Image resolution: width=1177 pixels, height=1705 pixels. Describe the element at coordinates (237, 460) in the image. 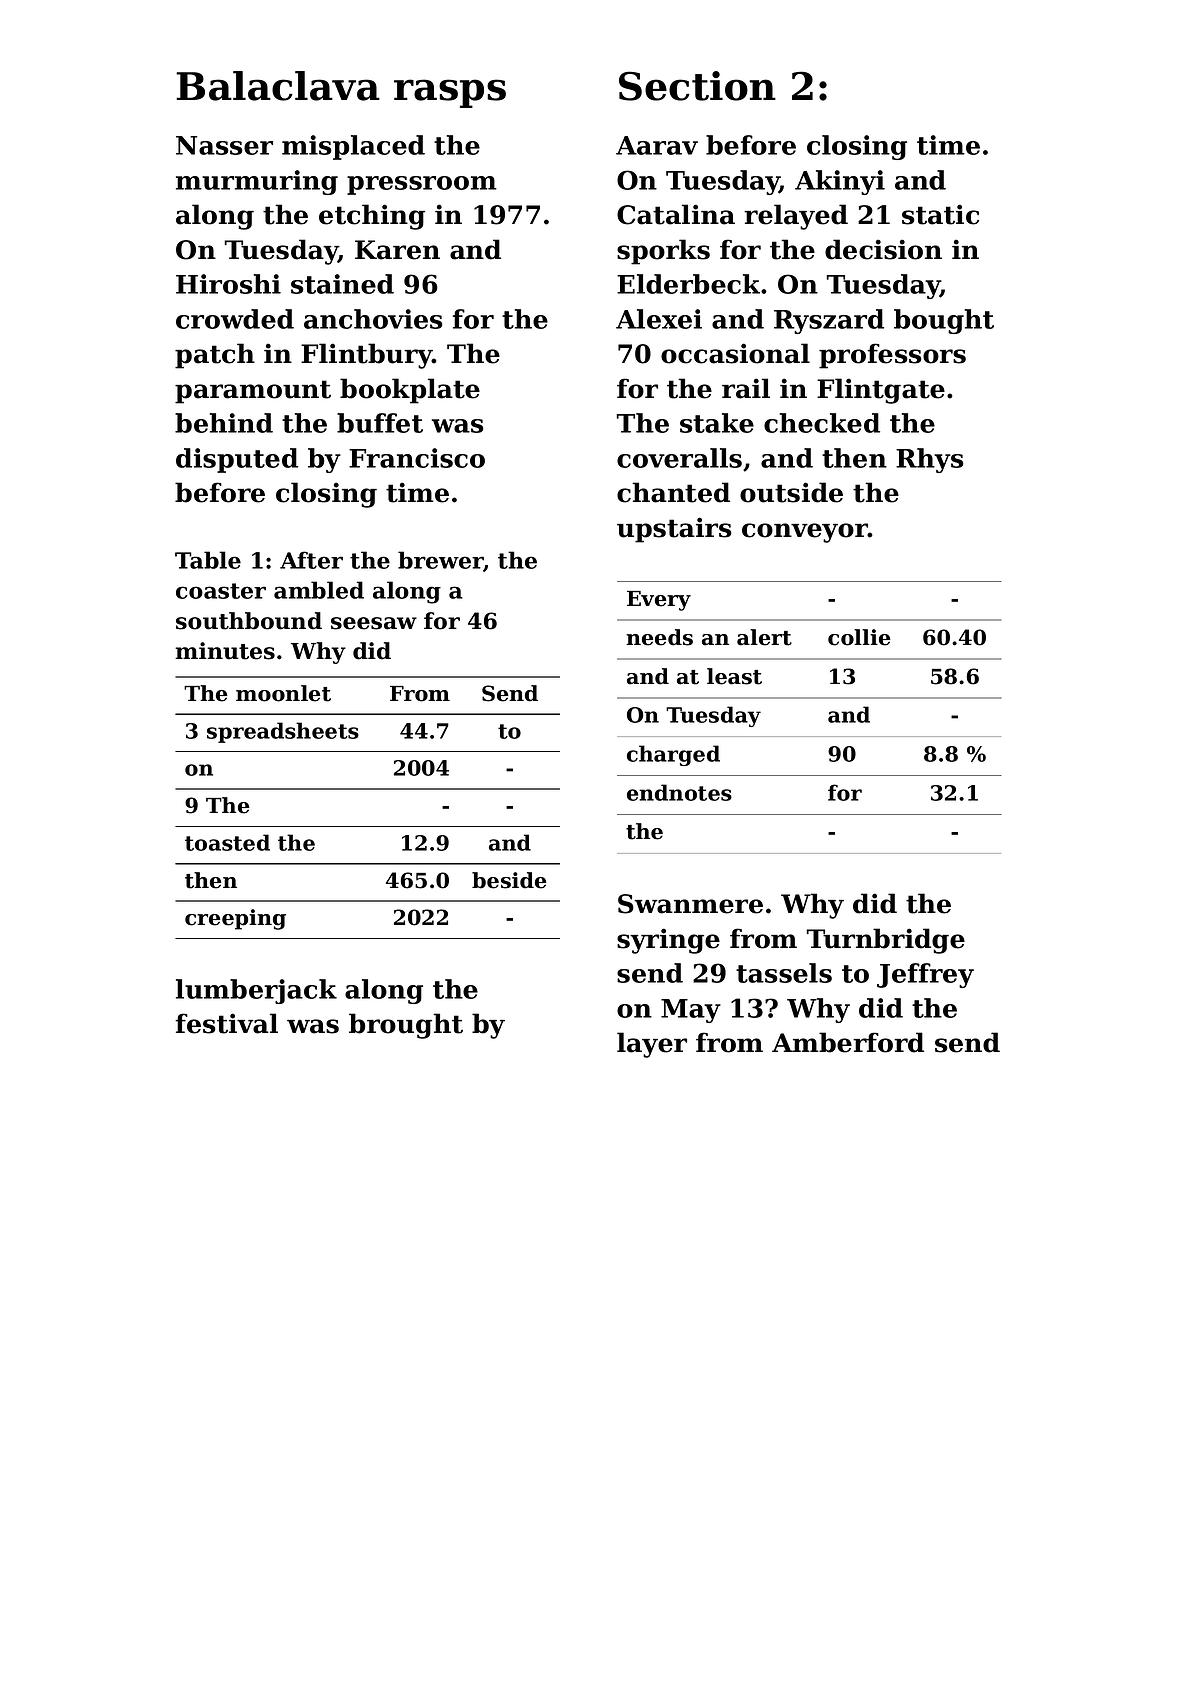

I see `disputed` at that location.
